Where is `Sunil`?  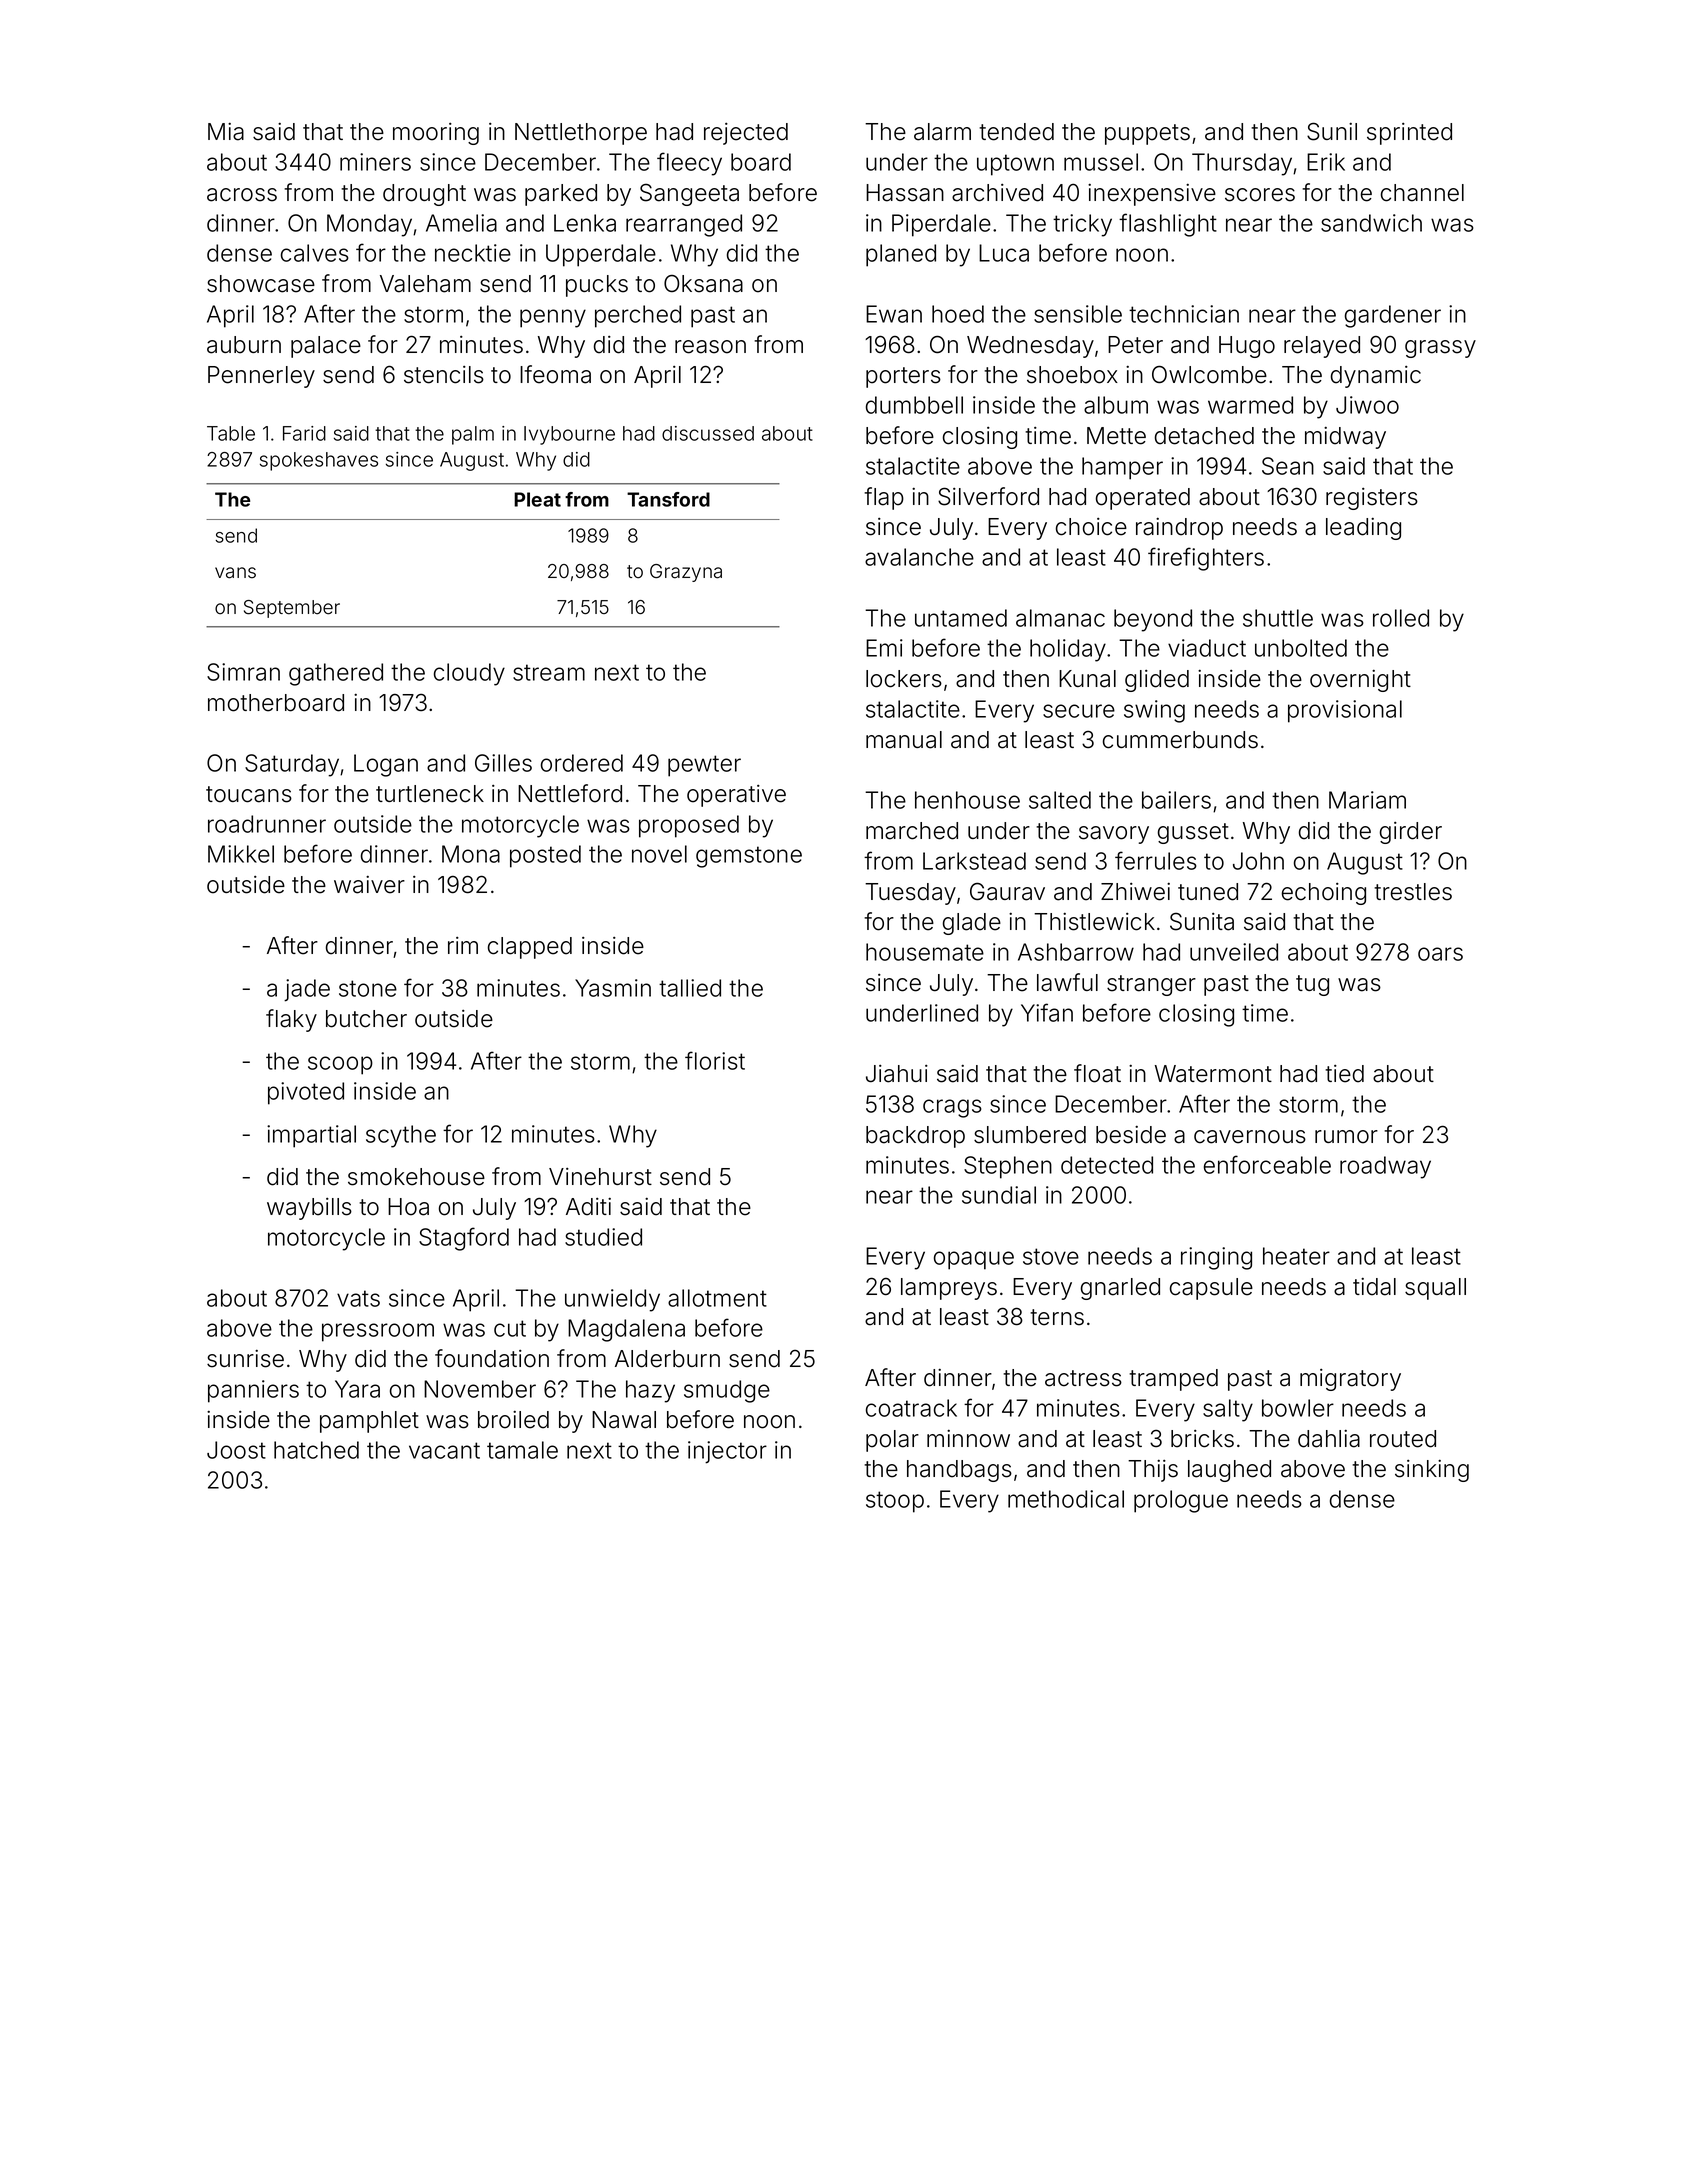
Sunil is located at coordinates (1332, 131).
